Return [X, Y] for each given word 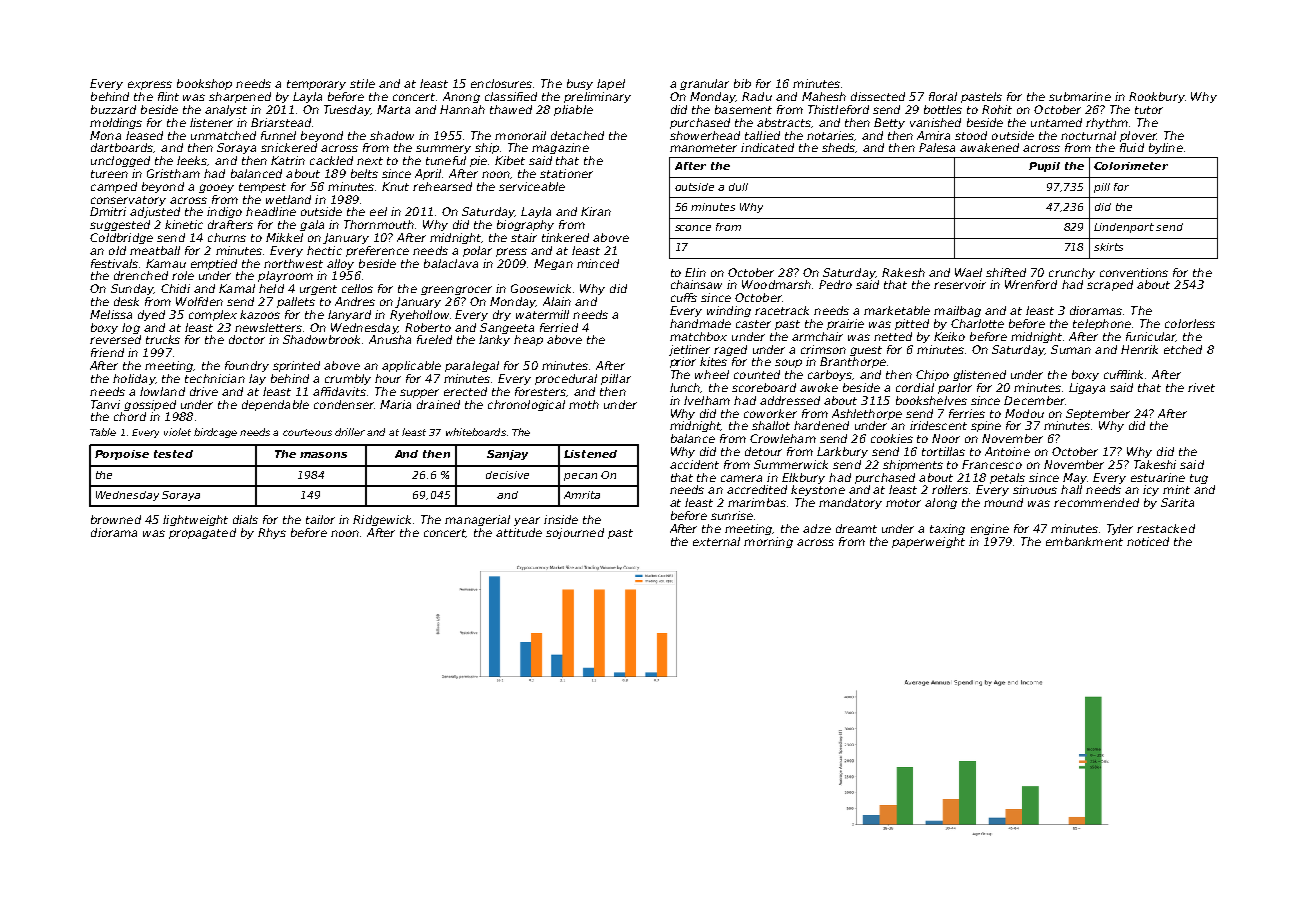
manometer [703, 148]
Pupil [1044, 167]
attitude [519, 532]
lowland [162, 391]
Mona [105, 135]
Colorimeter [1131, 166]
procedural [566, 379]
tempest [262, 188]
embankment [1084, 541]
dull [738, 187]
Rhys [272, 533]
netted [893, 336]
